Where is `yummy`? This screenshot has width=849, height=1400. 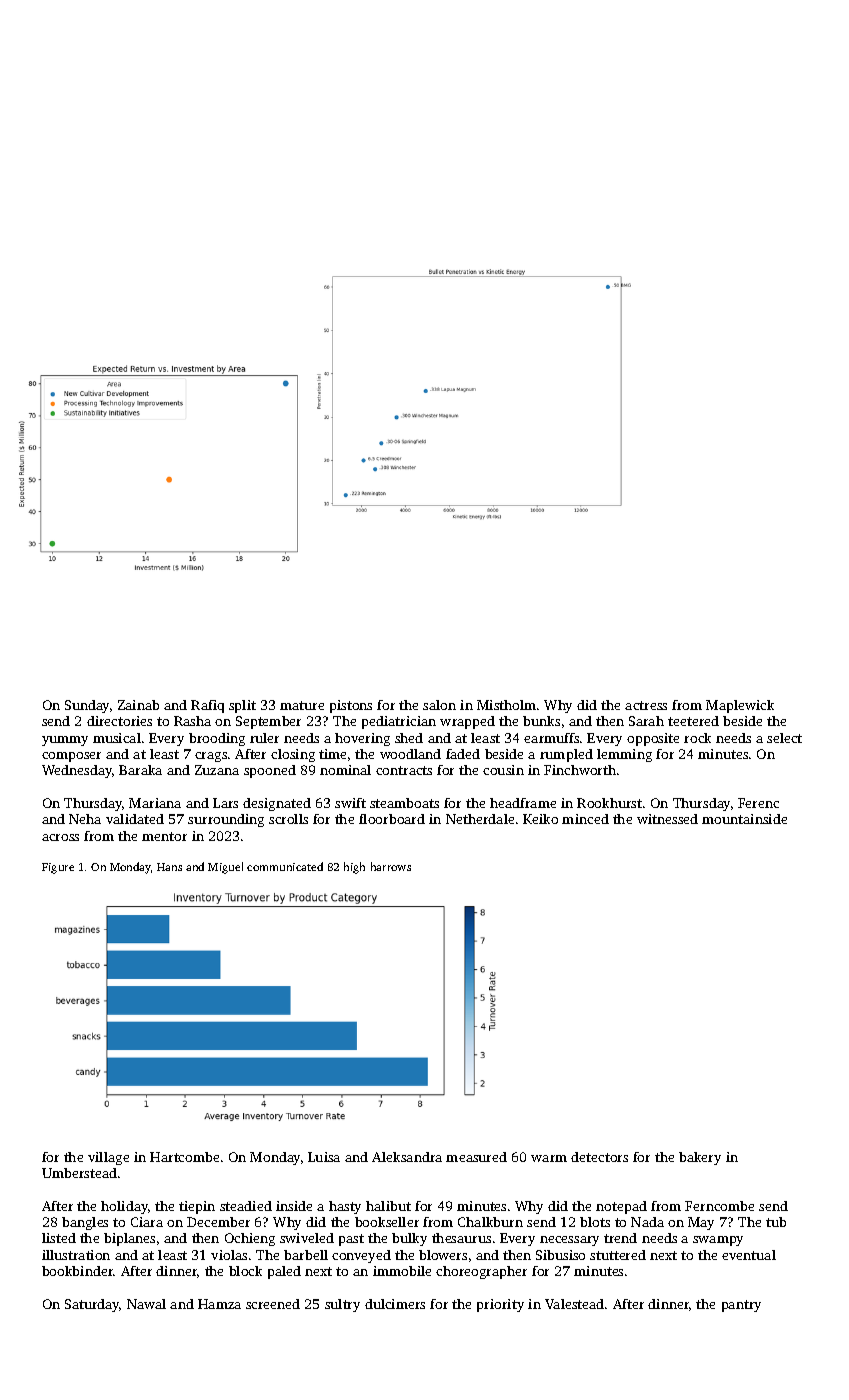 yummy is located at coordinates (65, 741).
